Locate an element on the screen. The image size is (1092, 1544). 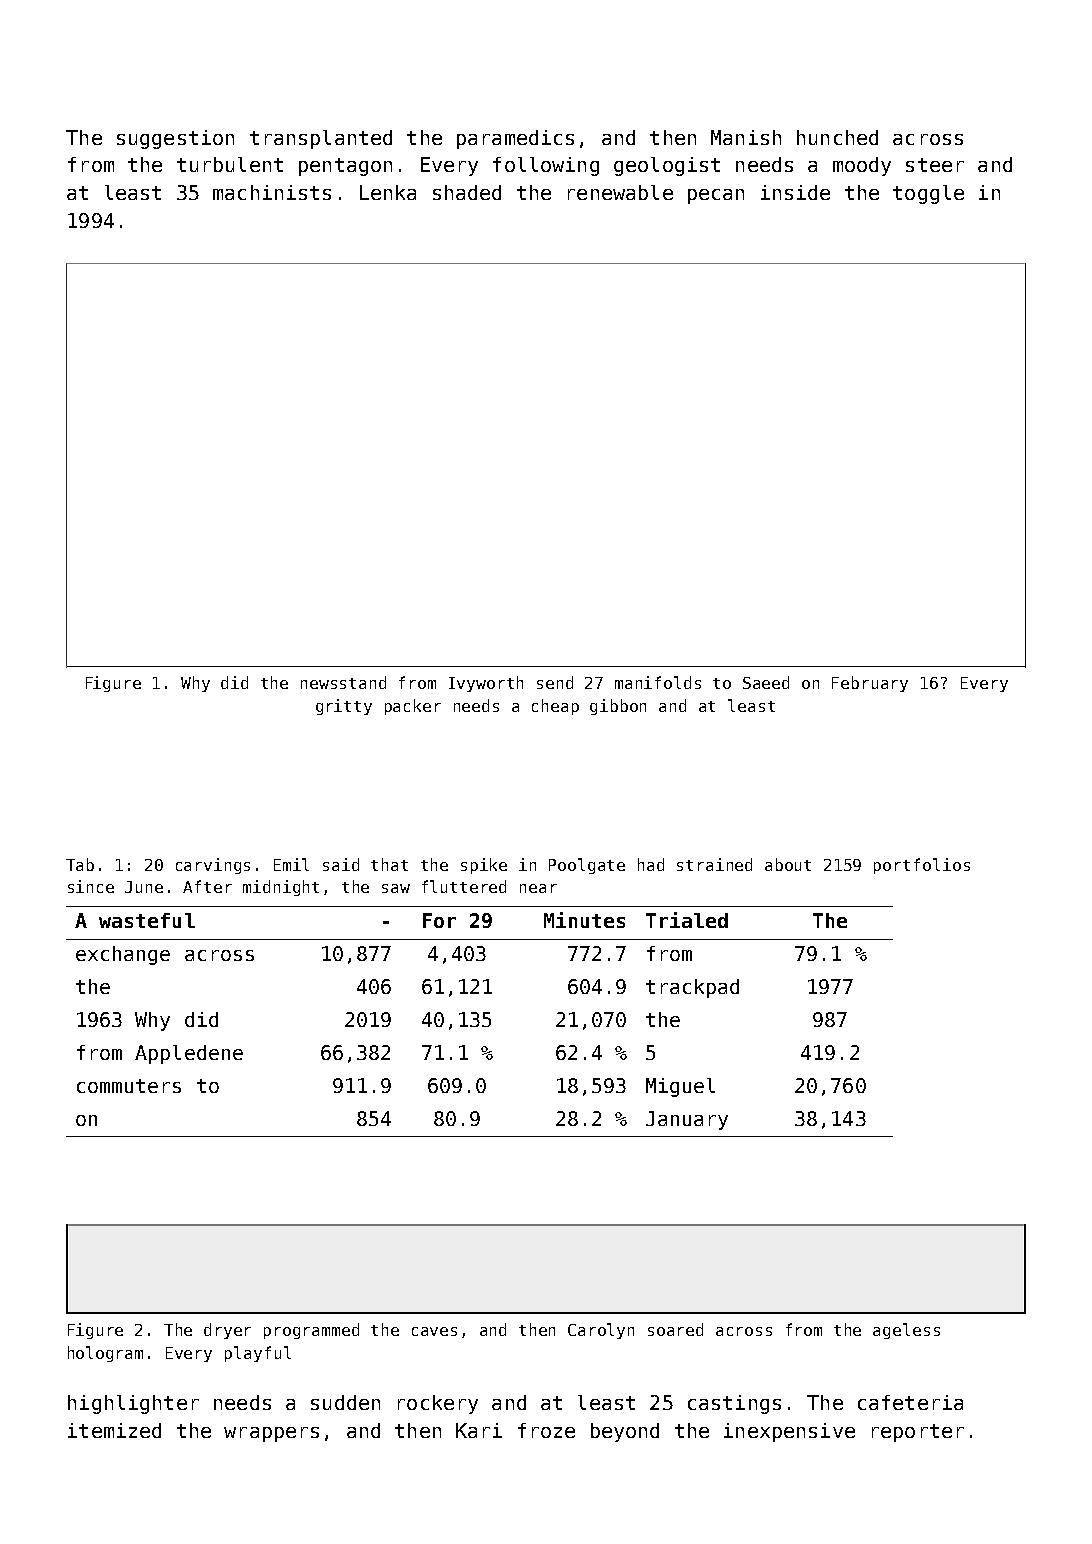
ageless is located at coordinates (906, 1331).
